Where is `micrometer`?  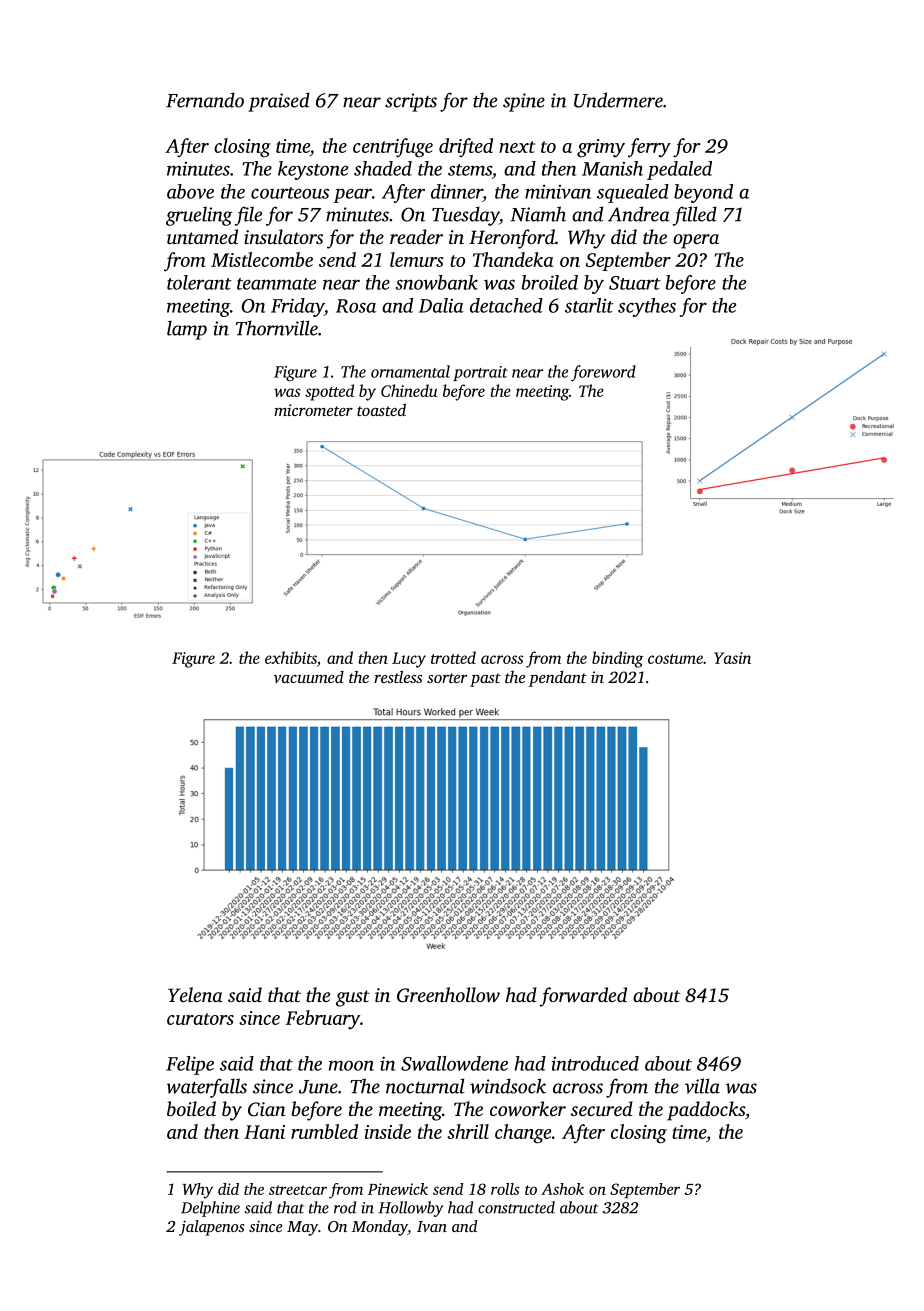
micrometer is located at coordinates (313, 410).
